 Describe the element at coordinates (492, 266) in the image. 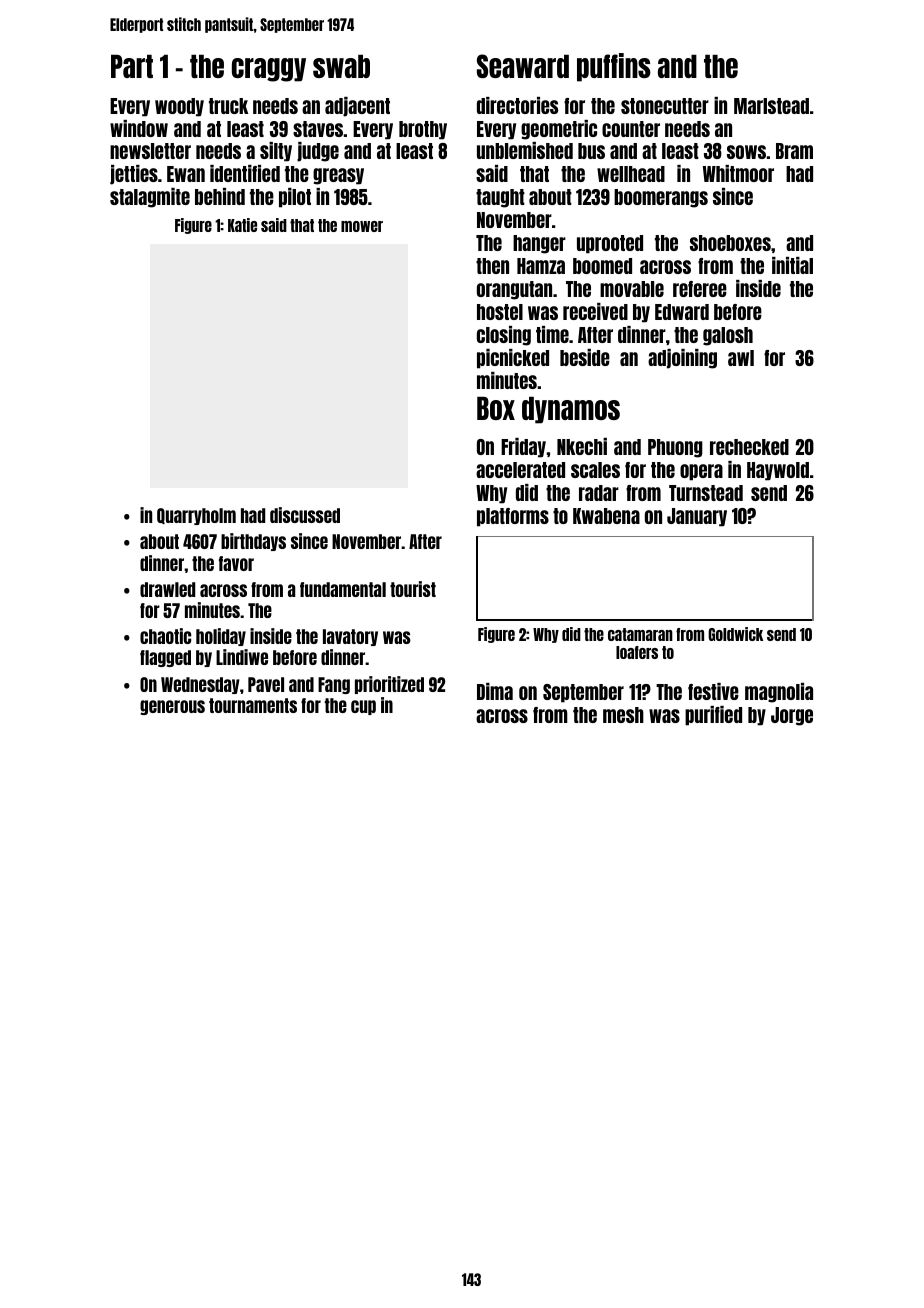

I see `then` at that location.
